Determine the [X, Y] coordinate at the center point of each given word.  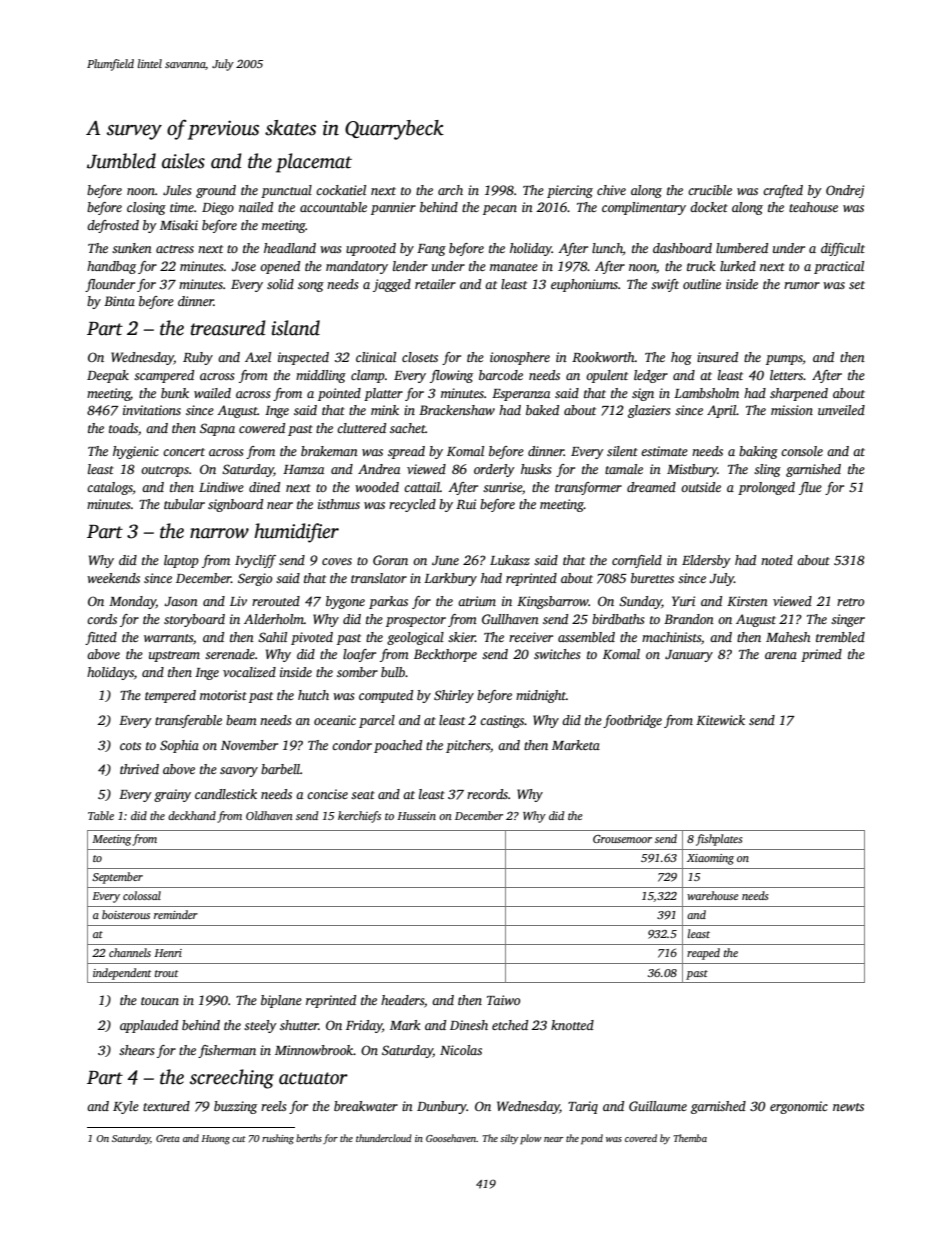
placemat [314, 163]
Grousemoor [622, 839]
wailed [212, 393]
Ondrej [845, 191]
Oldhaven [269, 815]
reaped [703, 954]
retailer [435, 284]
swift [665, 285]
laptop [181, 561]
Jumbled [121, 161]
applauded [149, 1026]
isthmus [339, 504]
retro [850, 602]
